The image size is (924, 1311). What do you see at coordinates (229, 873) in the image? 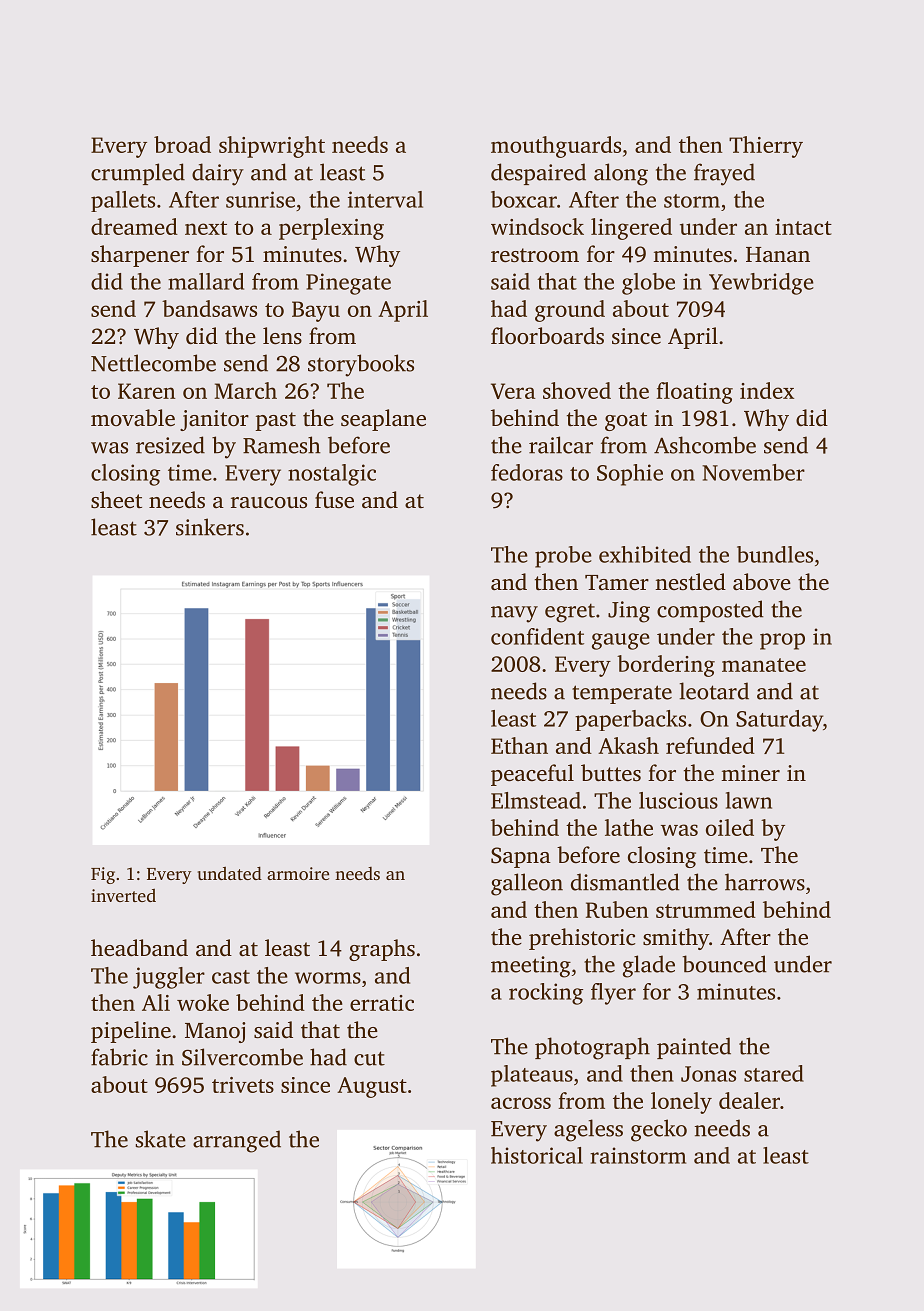
I see `undated` at bounding box center [229, 873].
